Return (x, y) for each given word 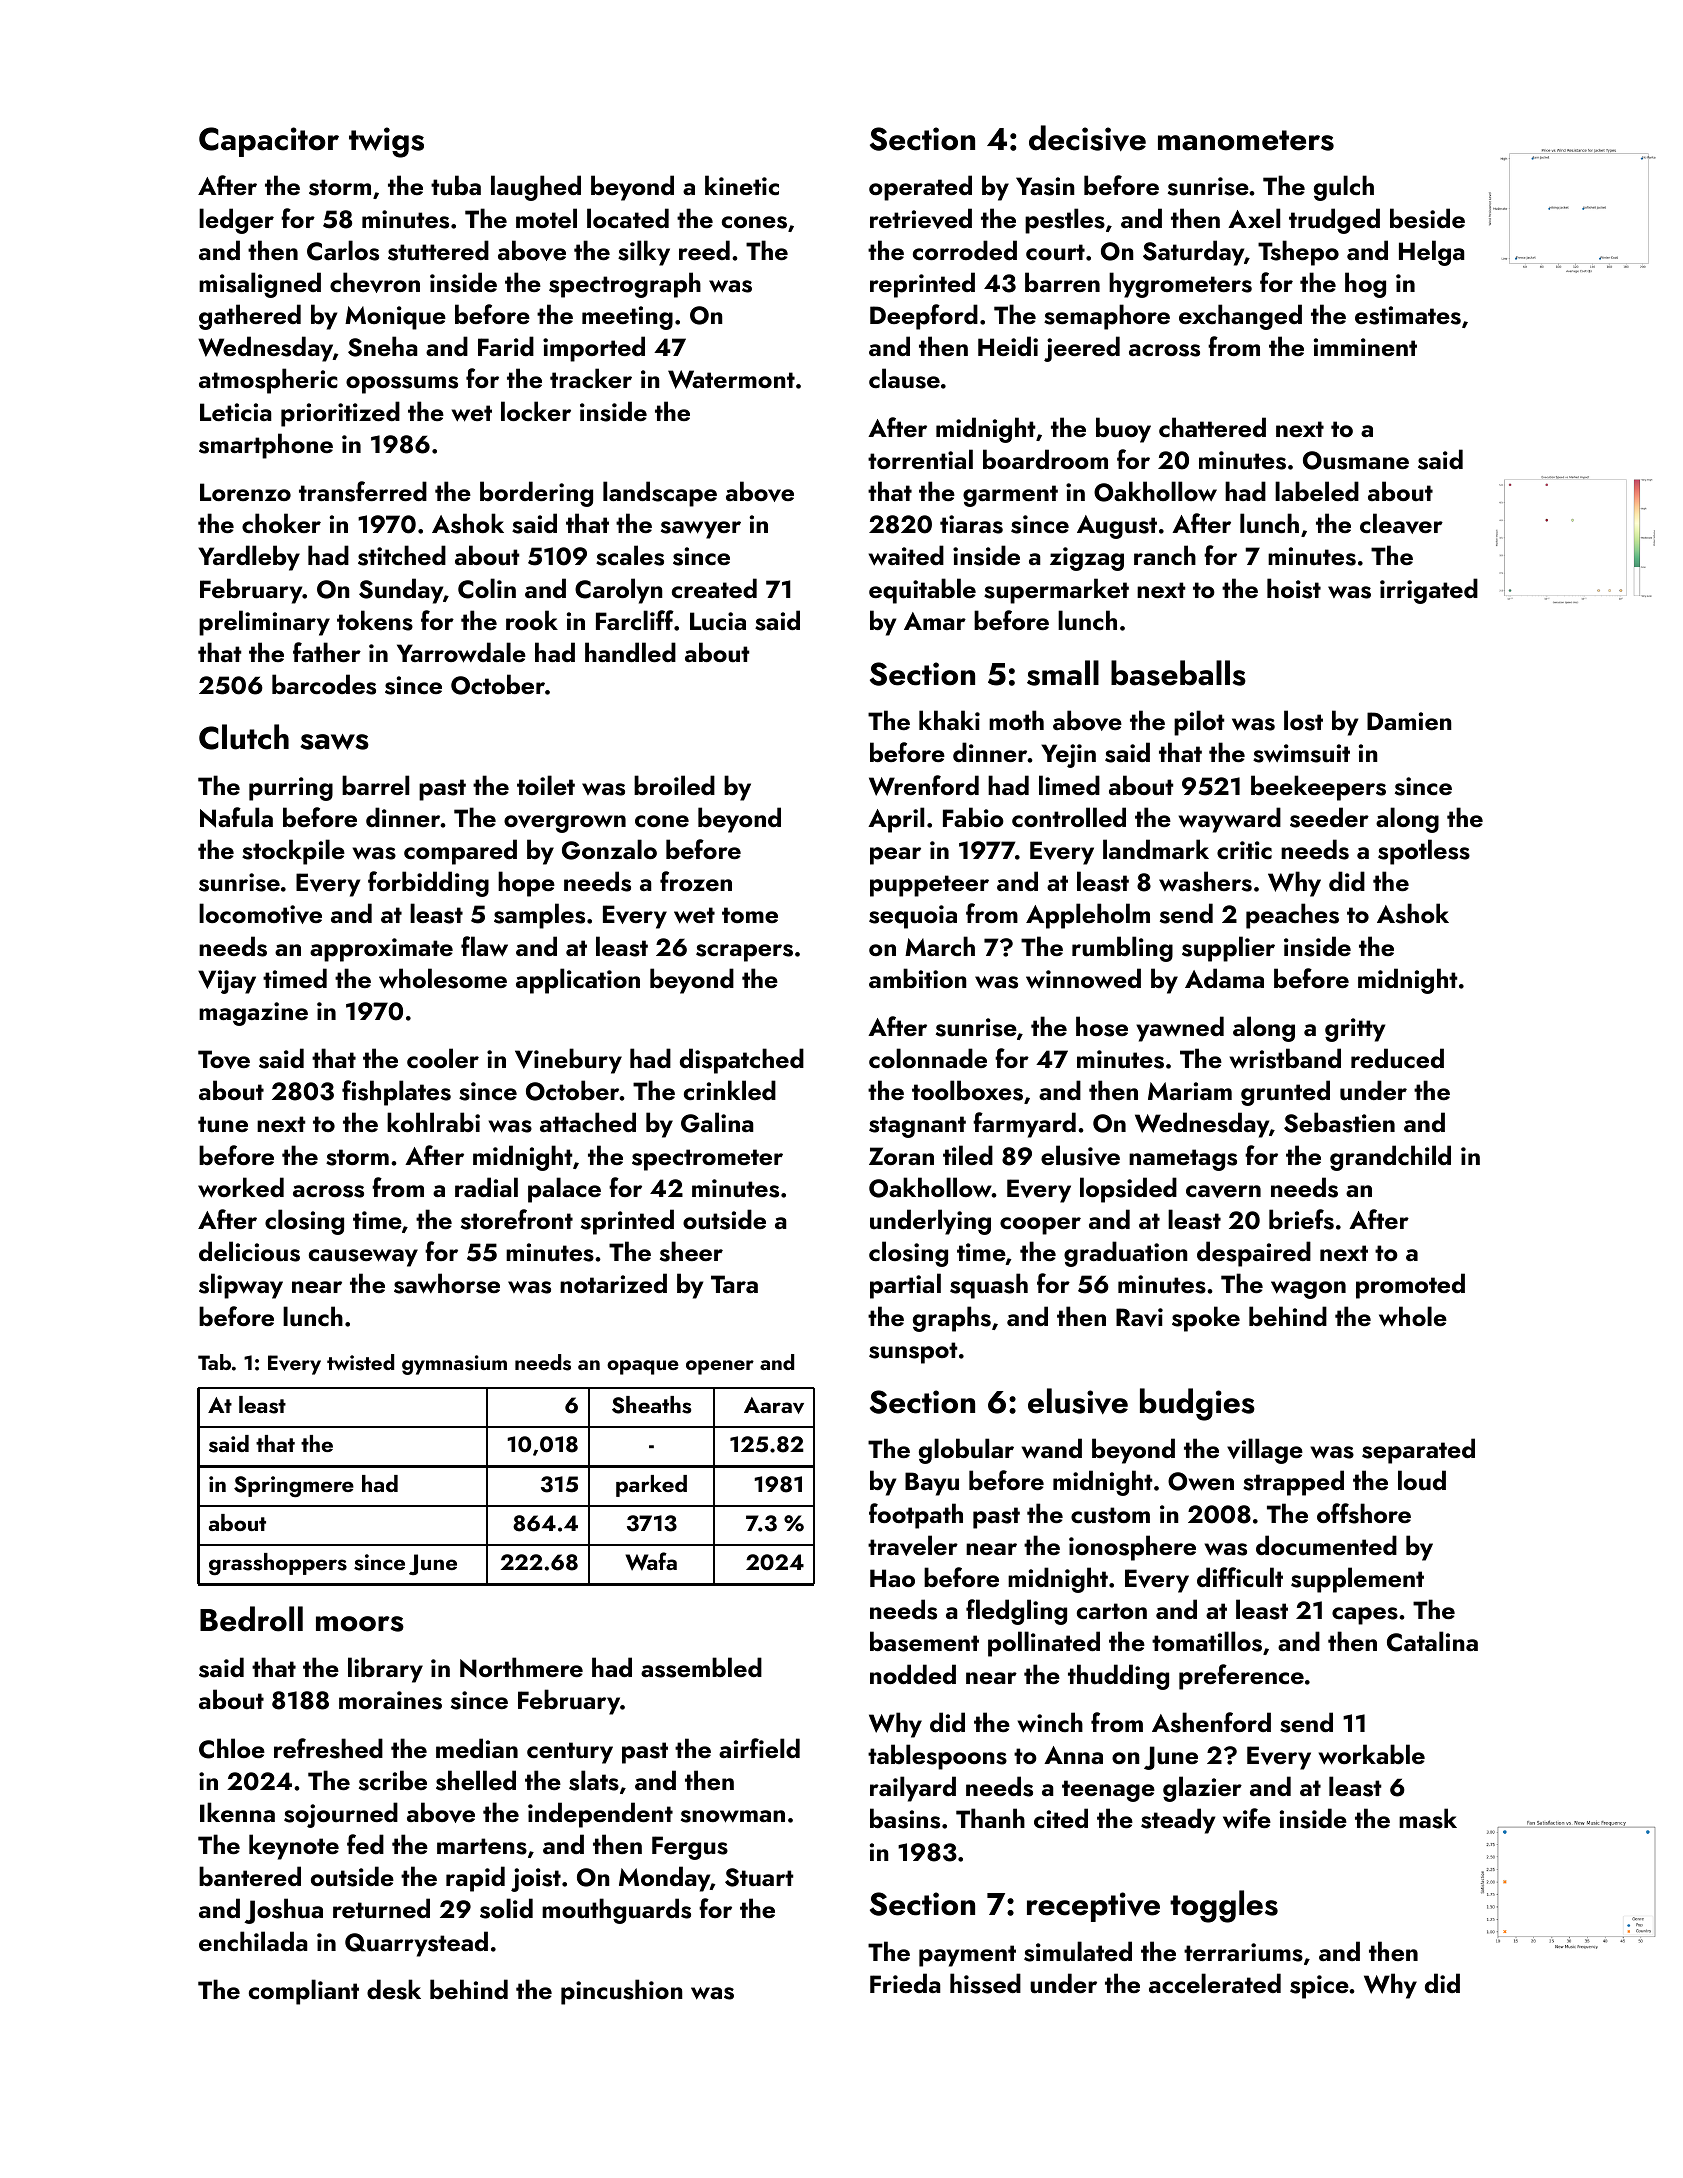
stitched (402, 555)
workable (1372, 1754)
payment (967, 1956)
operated (920, 188)
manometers (1246, 140)
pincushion (622, 1992)
